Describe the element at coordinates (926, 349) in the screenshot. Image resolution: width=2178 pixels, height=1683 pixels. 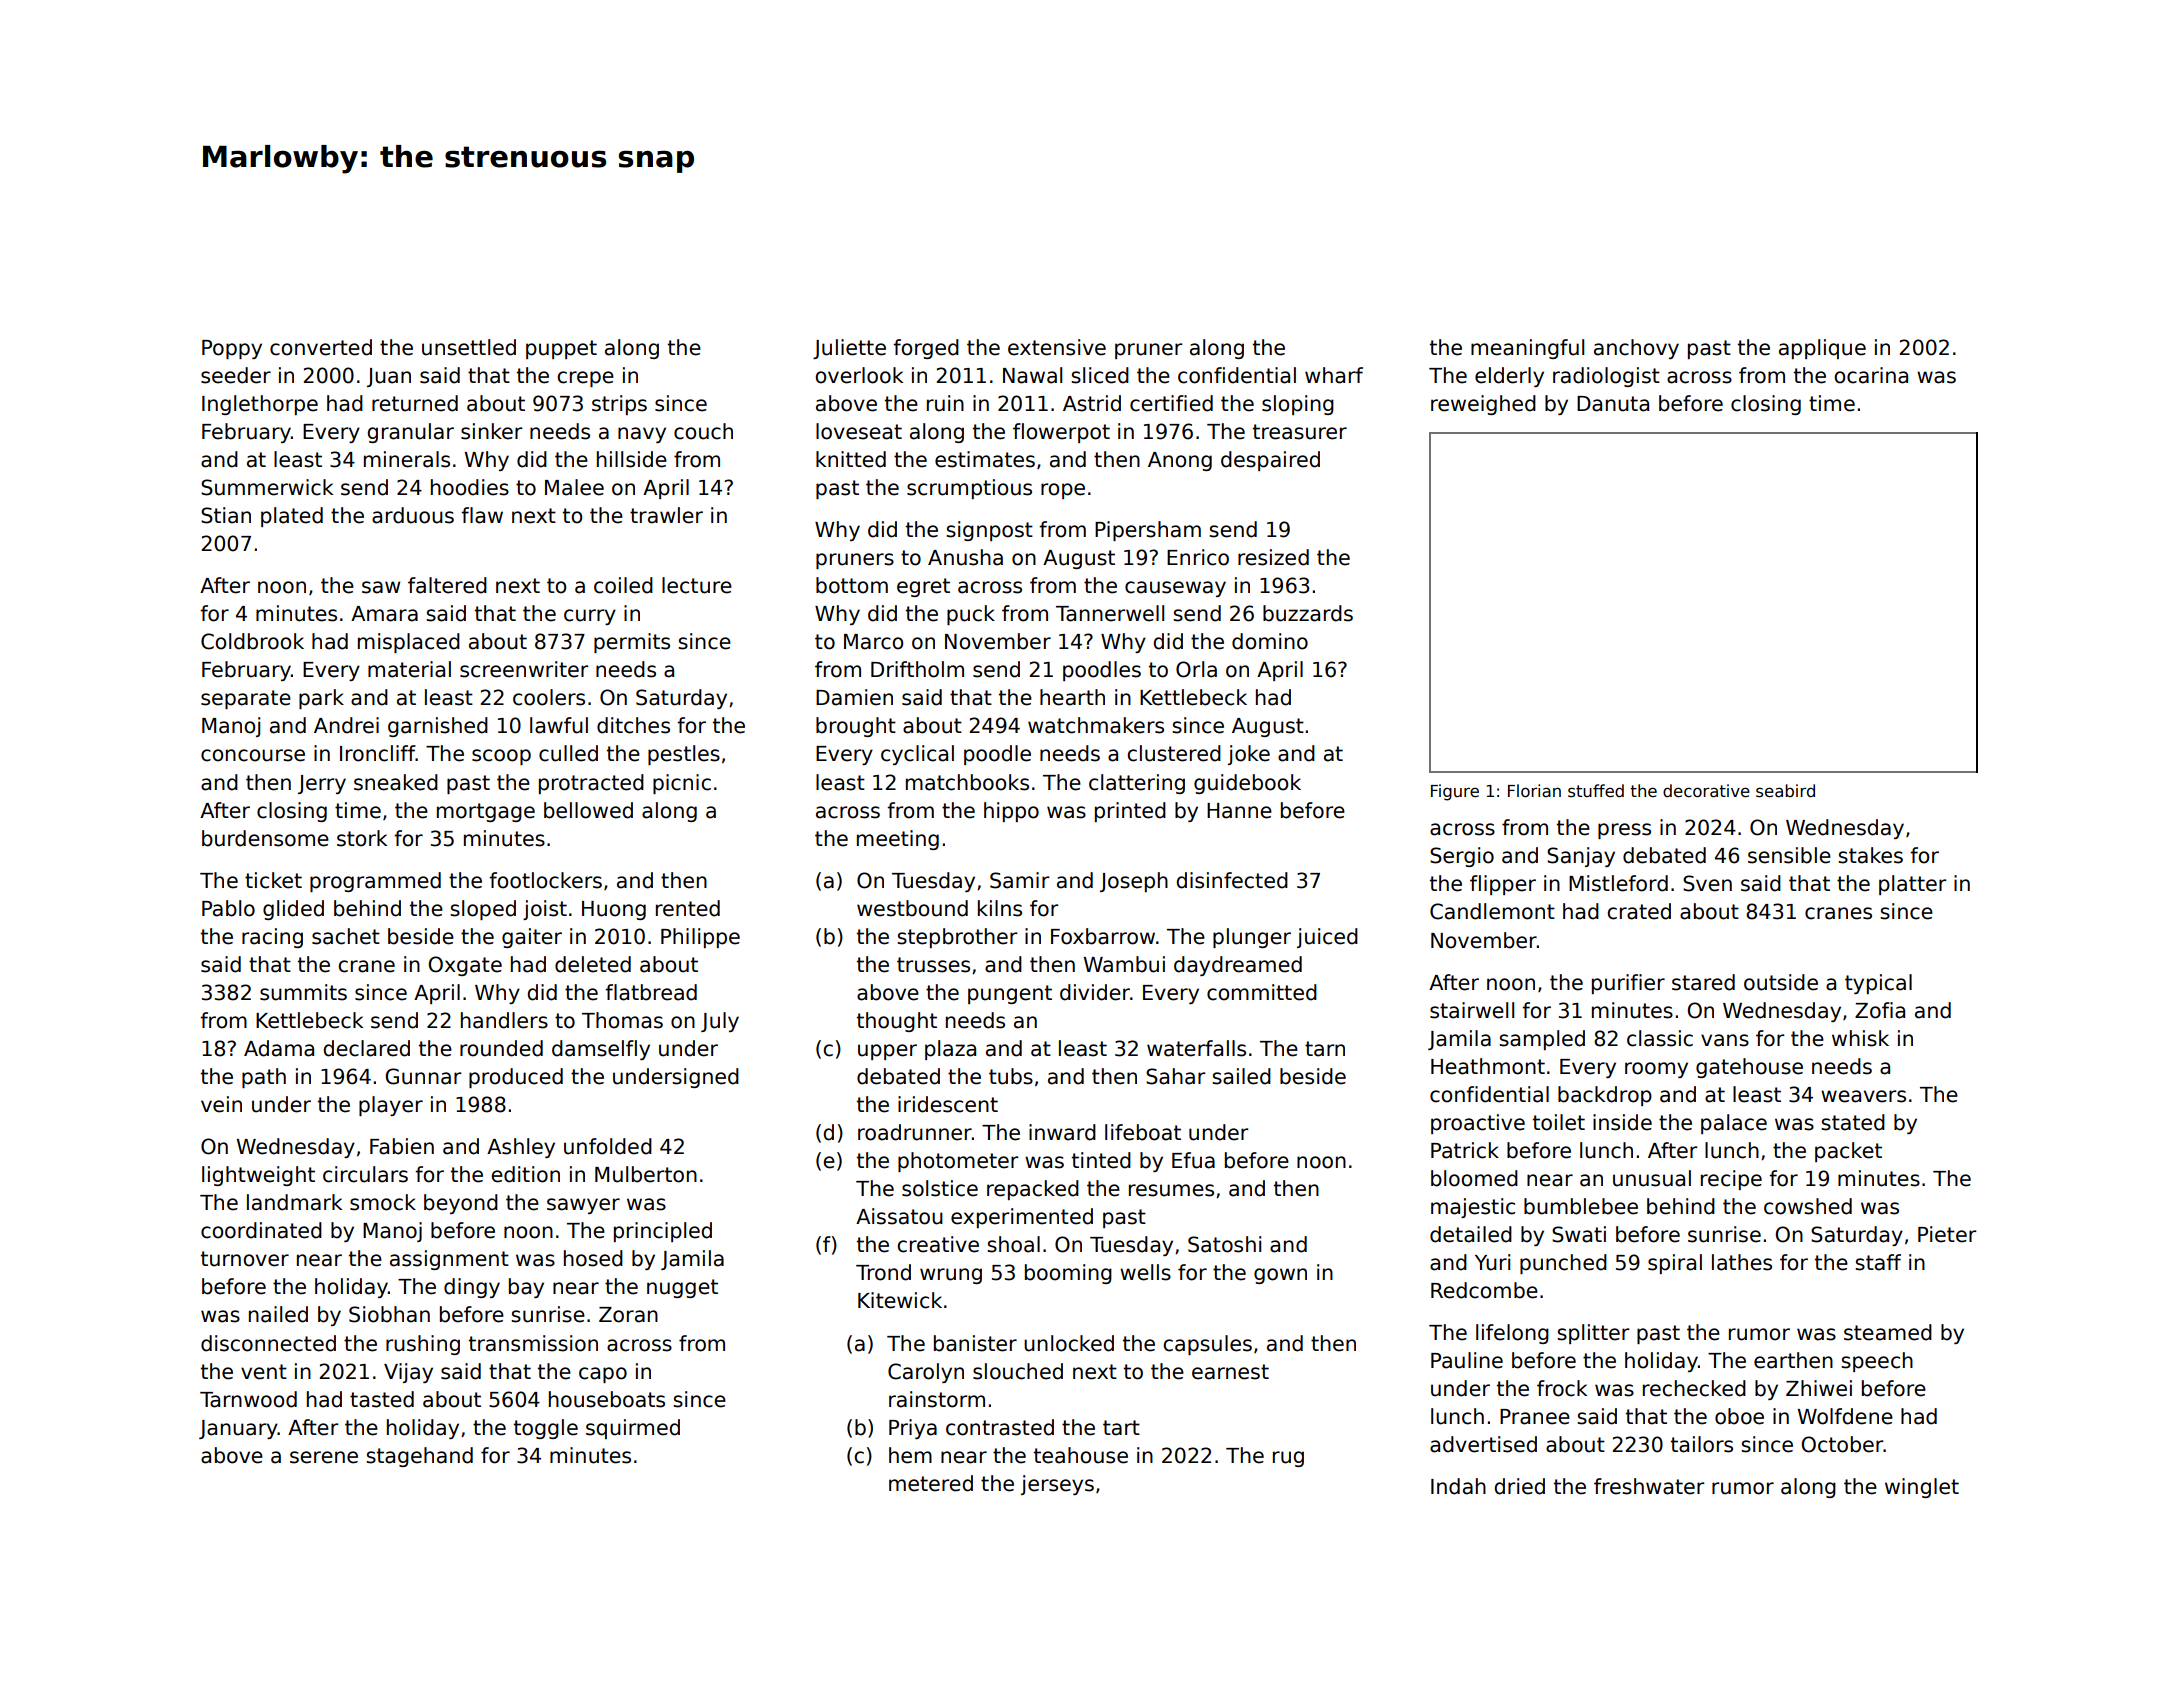
I see `forged` at that location.
